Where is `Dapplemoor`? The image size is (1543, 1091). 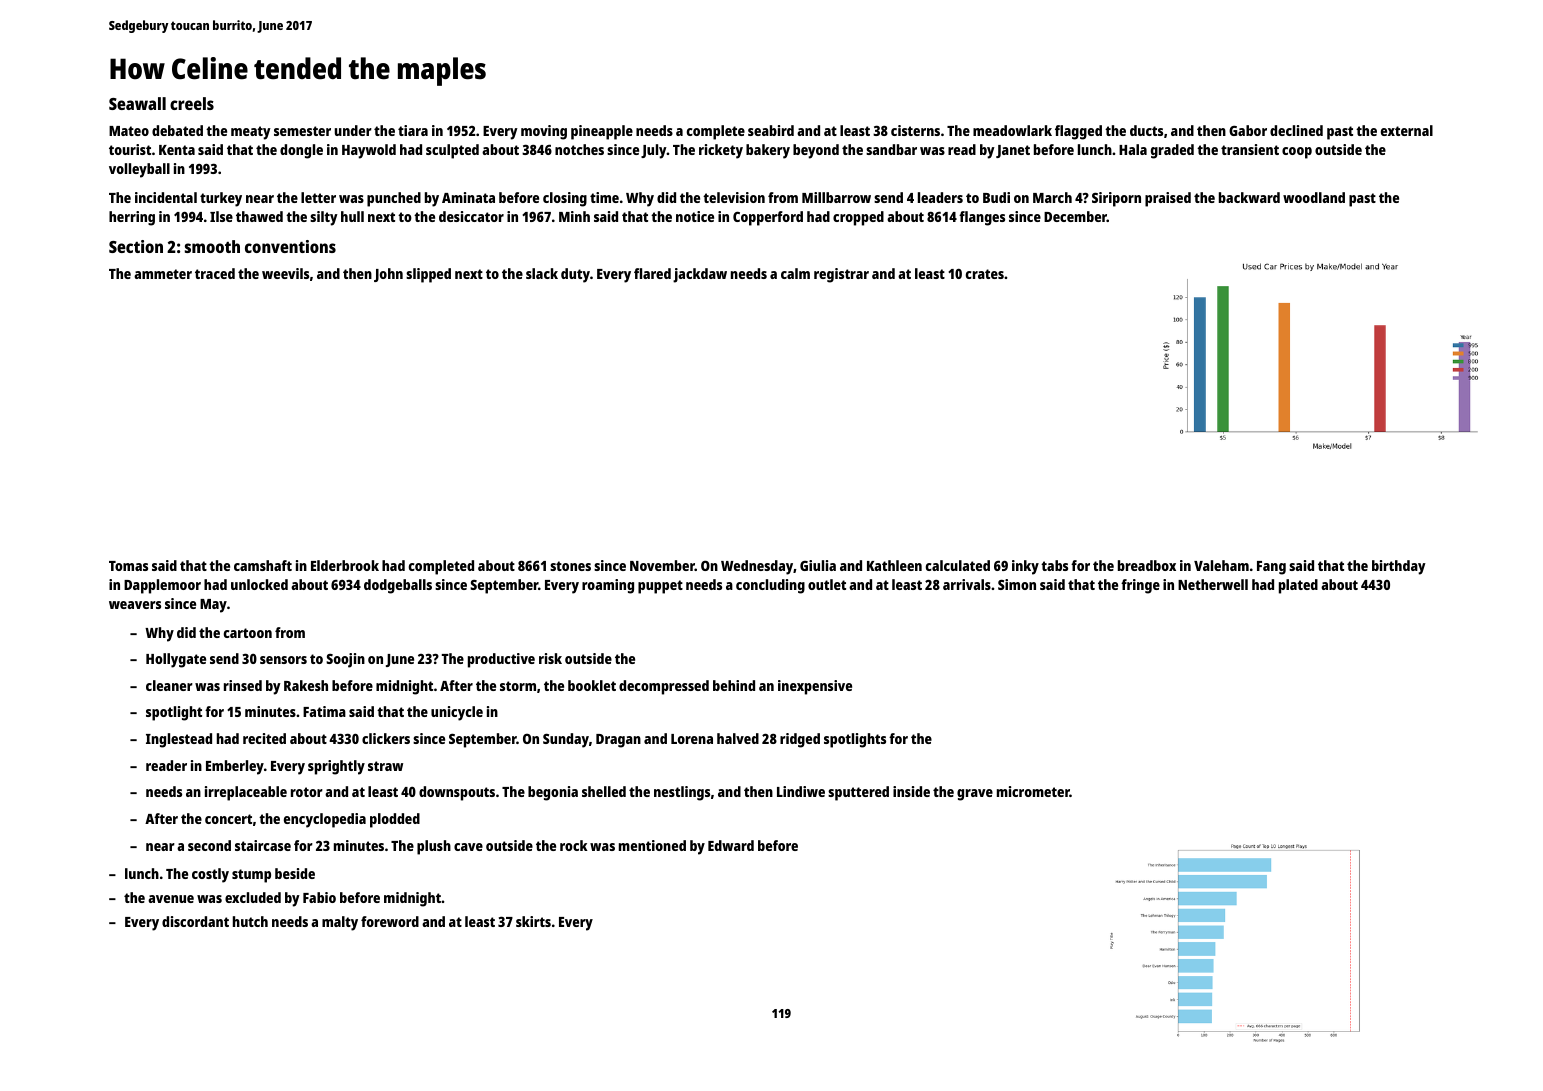
Dapplemoor is located at coordinates (162, 586).
